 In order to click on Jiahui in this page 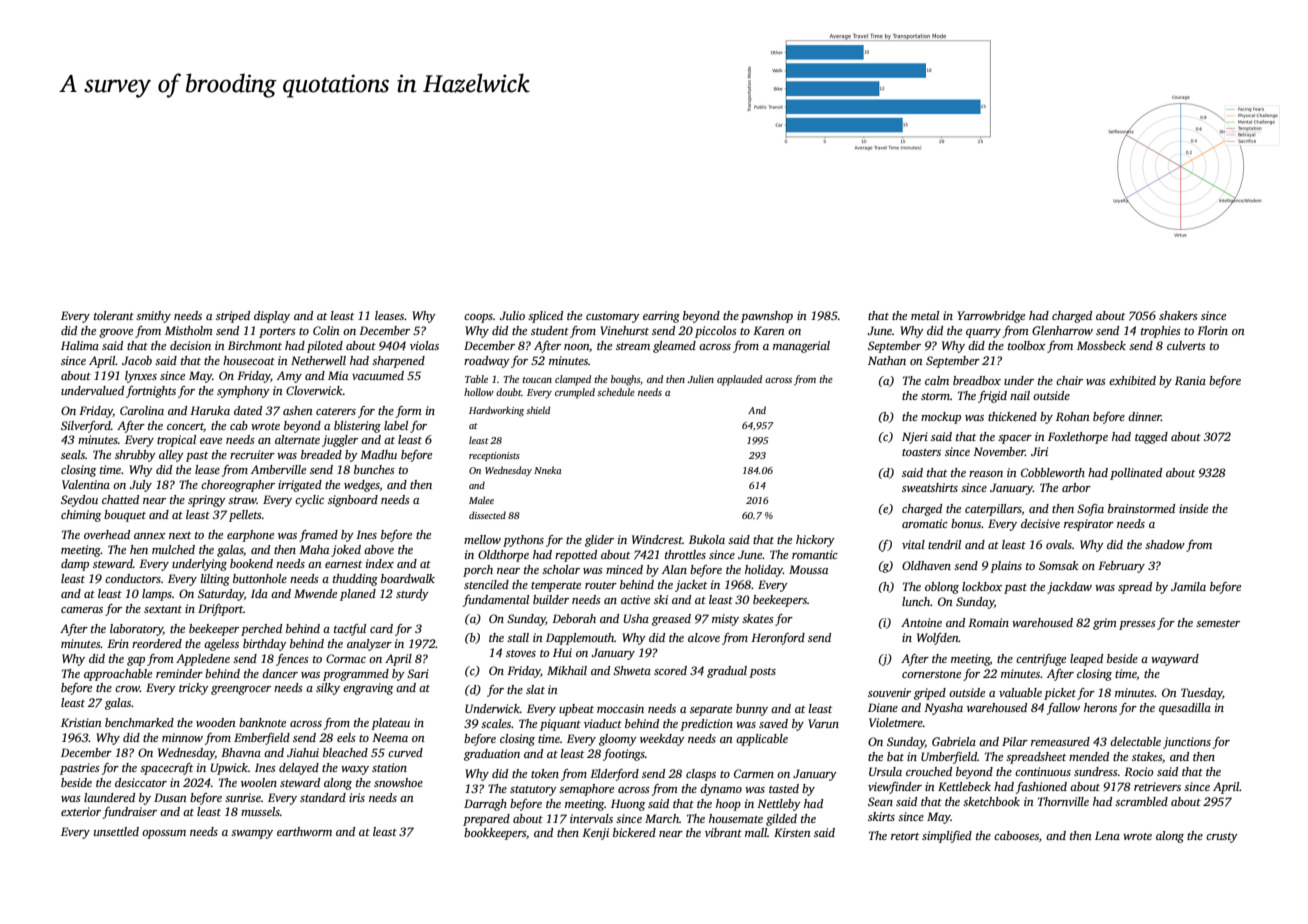, I will do `click(303, 752)`.
